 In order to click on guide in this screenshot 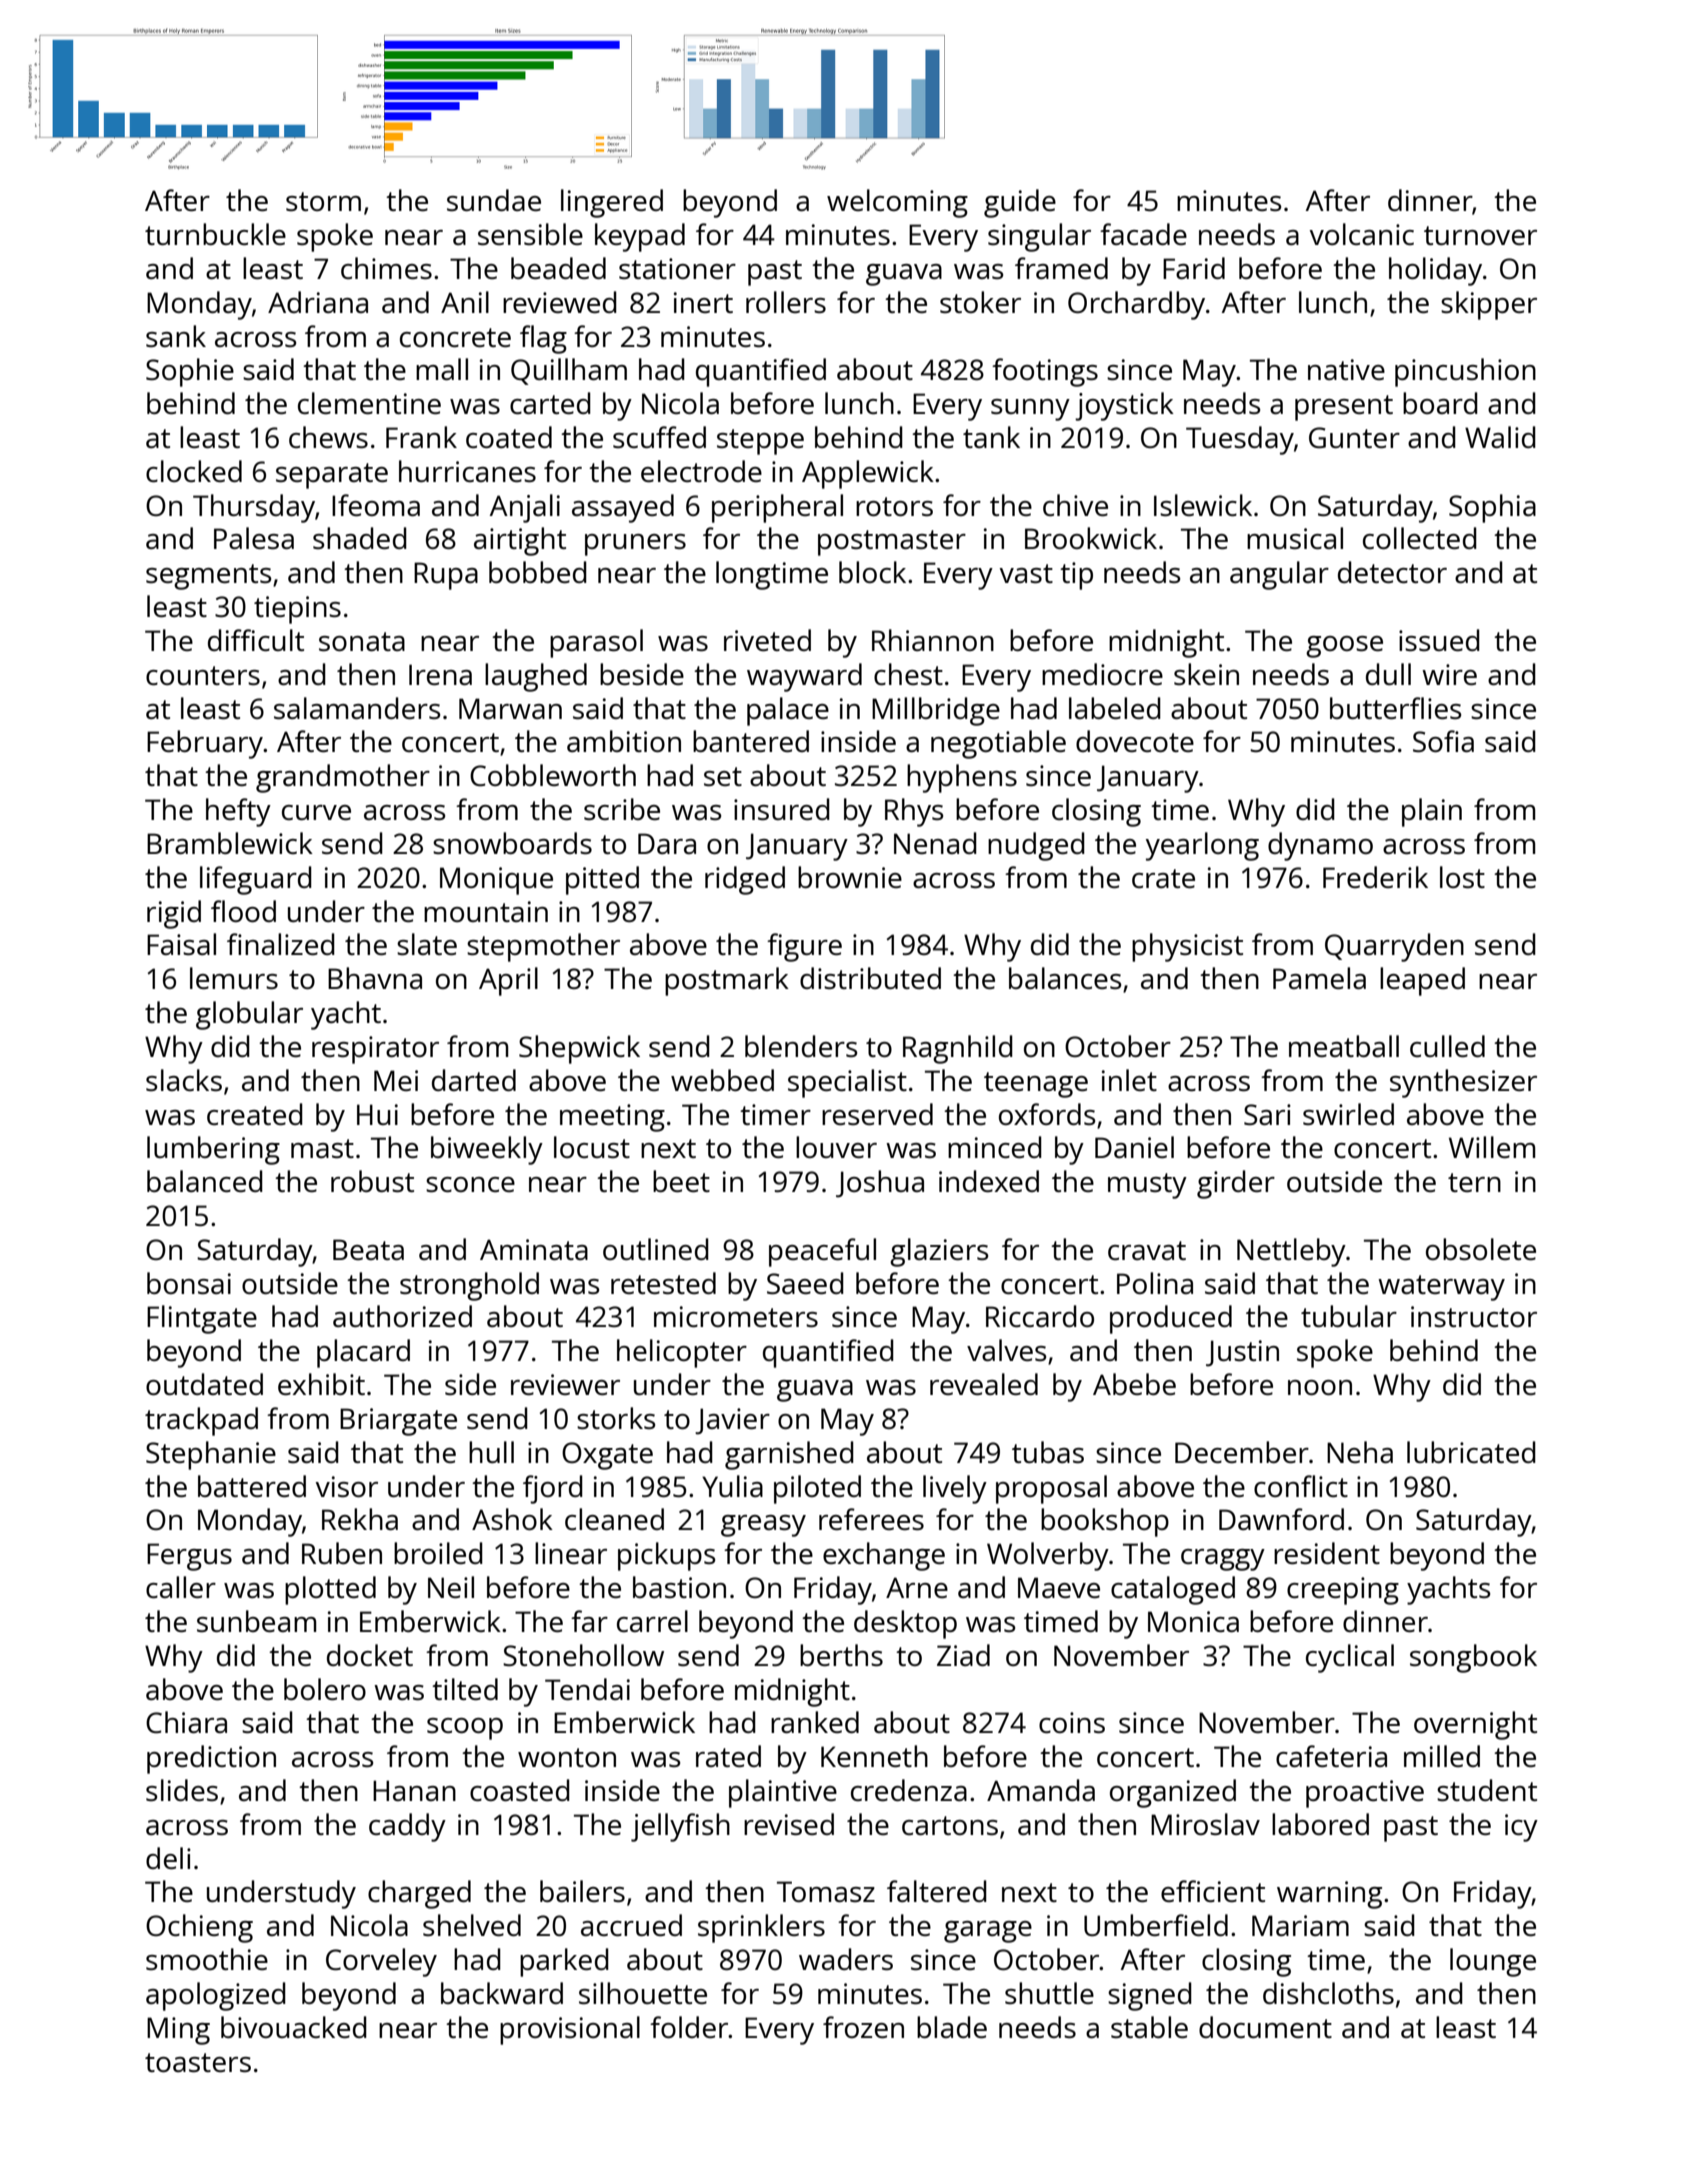, I will do `click(1020, 203)`.
